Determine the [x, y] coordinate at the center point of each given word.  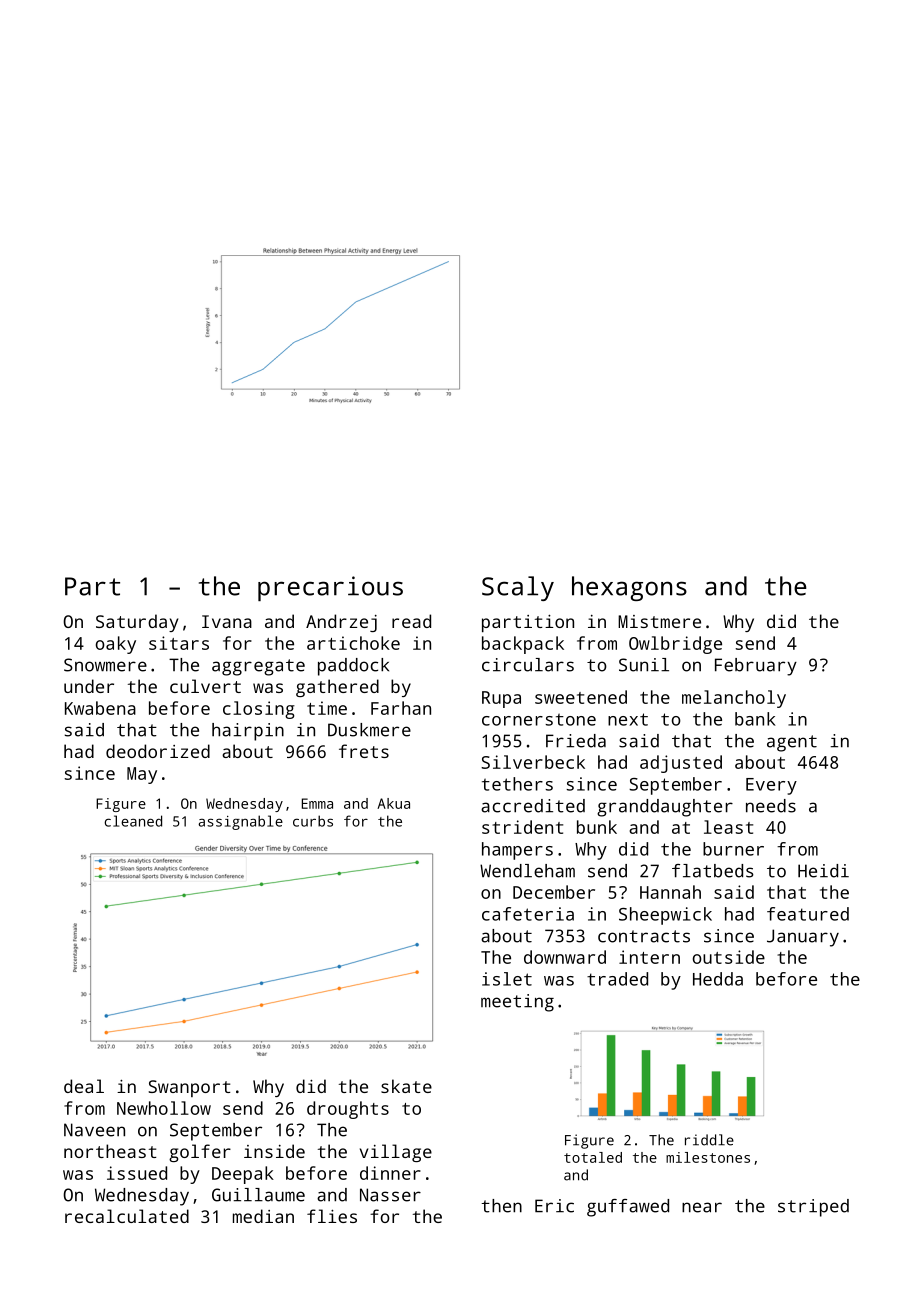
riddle [709, 1140]
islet [507, 979]
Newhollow [164, 1108]
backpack [523, 645]
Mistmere [659, 621]
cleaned [133, 821]
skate [406, 1086]
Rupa [501, 699]
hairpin [248, 732]
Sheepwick [665, 916]
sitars [179, 643]
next [628, 719]
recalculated [127, 1216]
